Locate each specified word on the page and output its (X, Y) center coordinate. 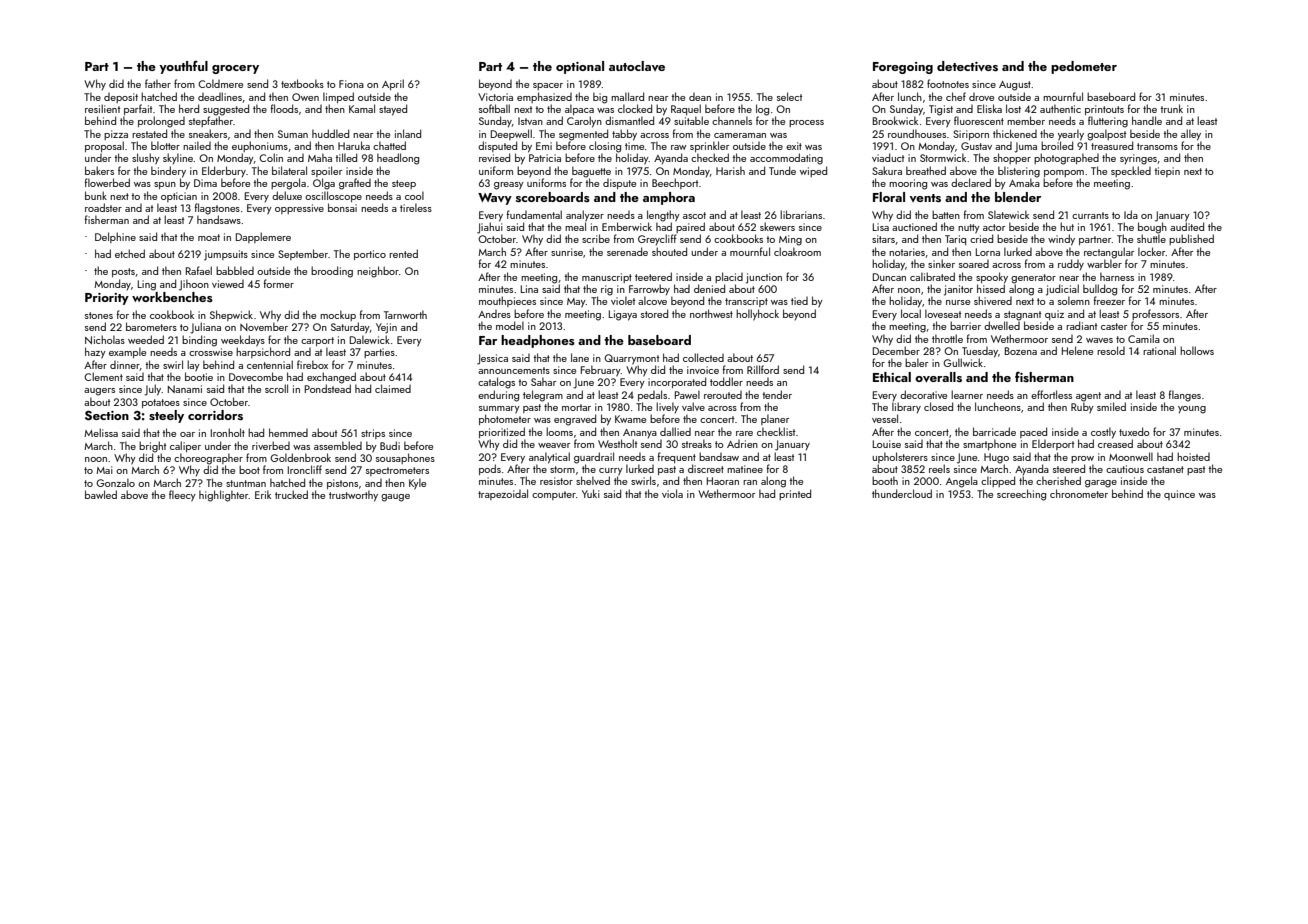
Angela (962, 482)
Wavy (495, 199)
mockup (338, 315)
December (896, 350)
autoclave (637, 66)
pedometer (1084, 67)
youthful (183, 67)
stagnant (1022, 316)
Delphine (115, 237)
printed (795, 494)
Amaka (1024, 182)
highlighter (224, 496)
